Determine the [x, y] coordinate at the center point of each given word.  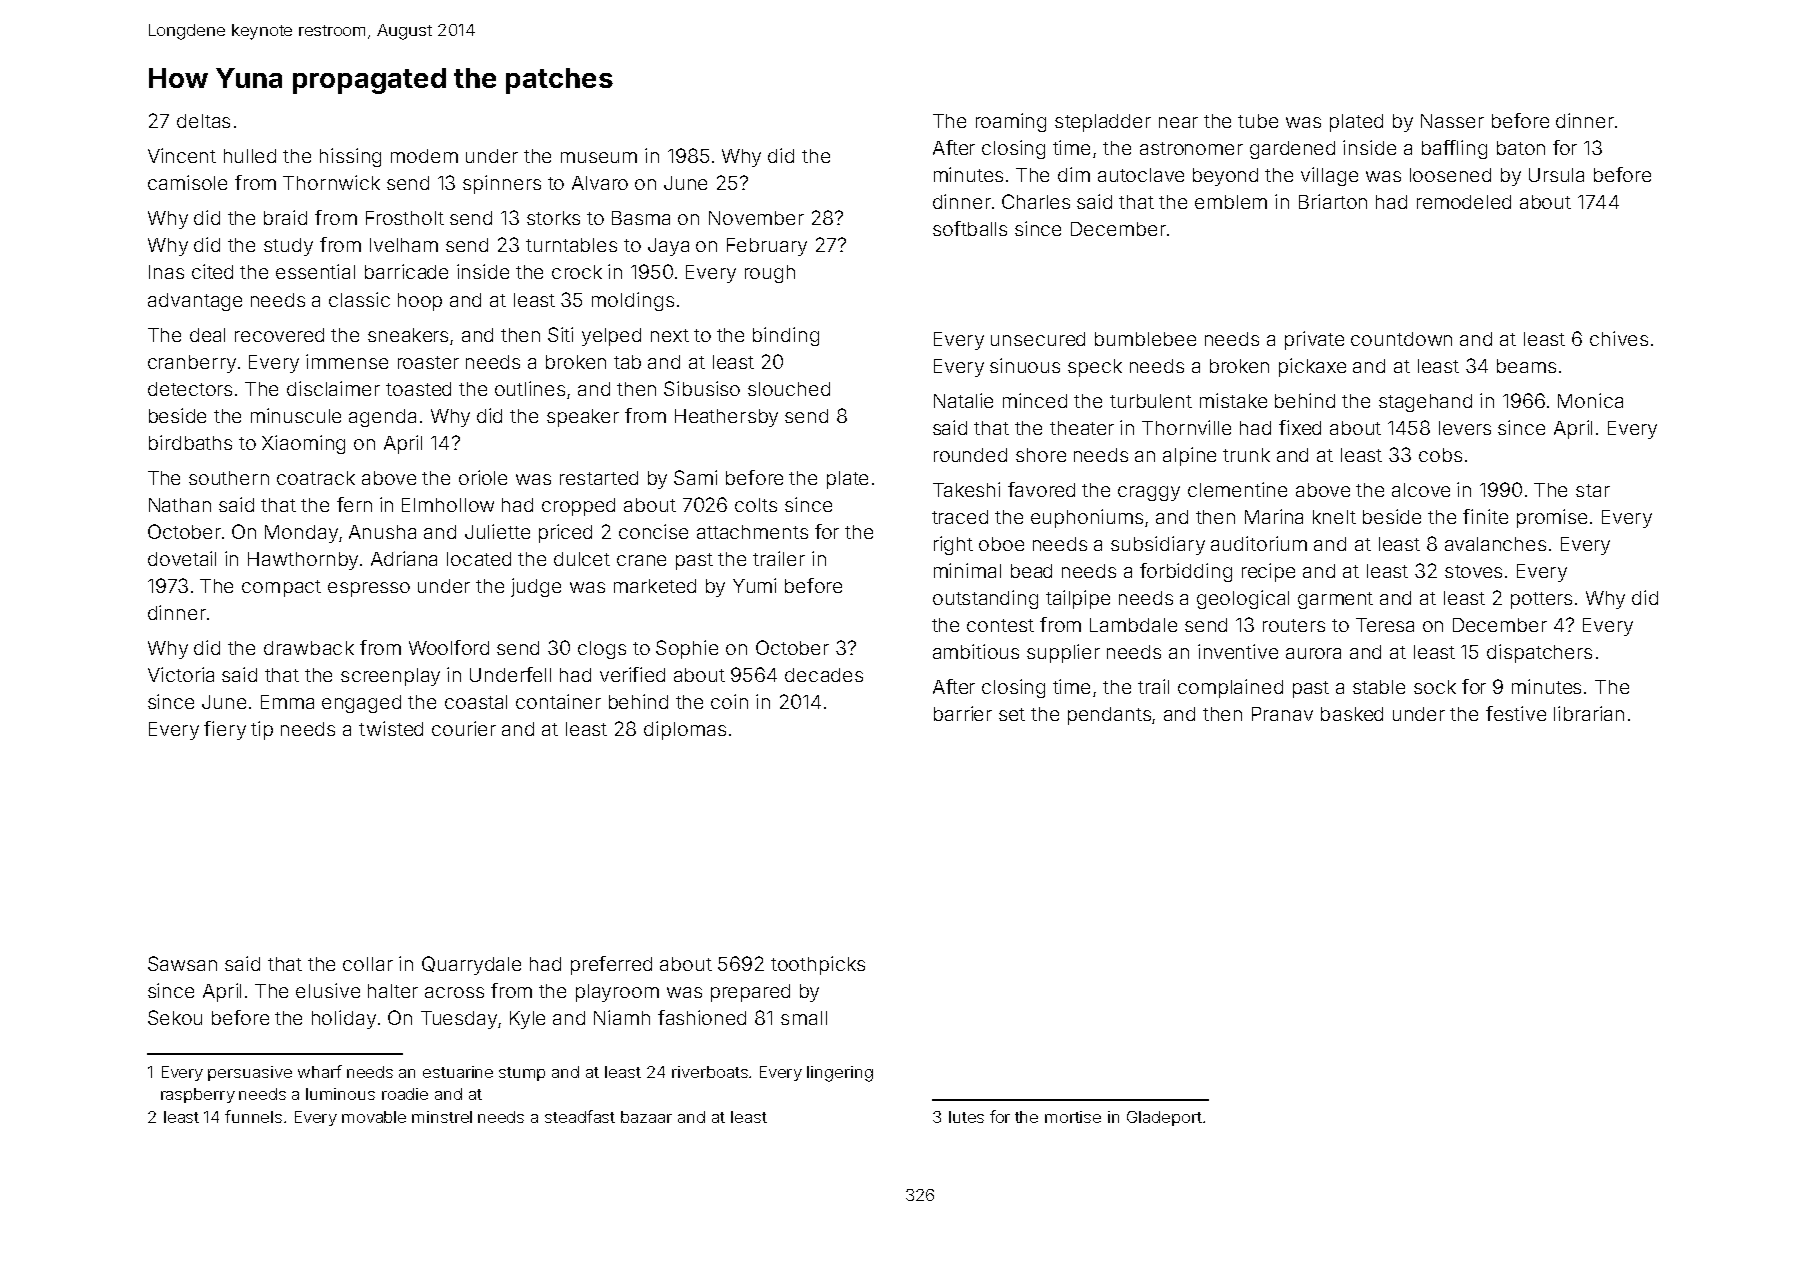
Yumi [754, 585]
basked [1352, 714]
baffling [1454, 149]
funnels [253, 1116]
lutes [966, 1117]
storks [553, 218]
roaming [1011, 122]
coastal [476, 702]
